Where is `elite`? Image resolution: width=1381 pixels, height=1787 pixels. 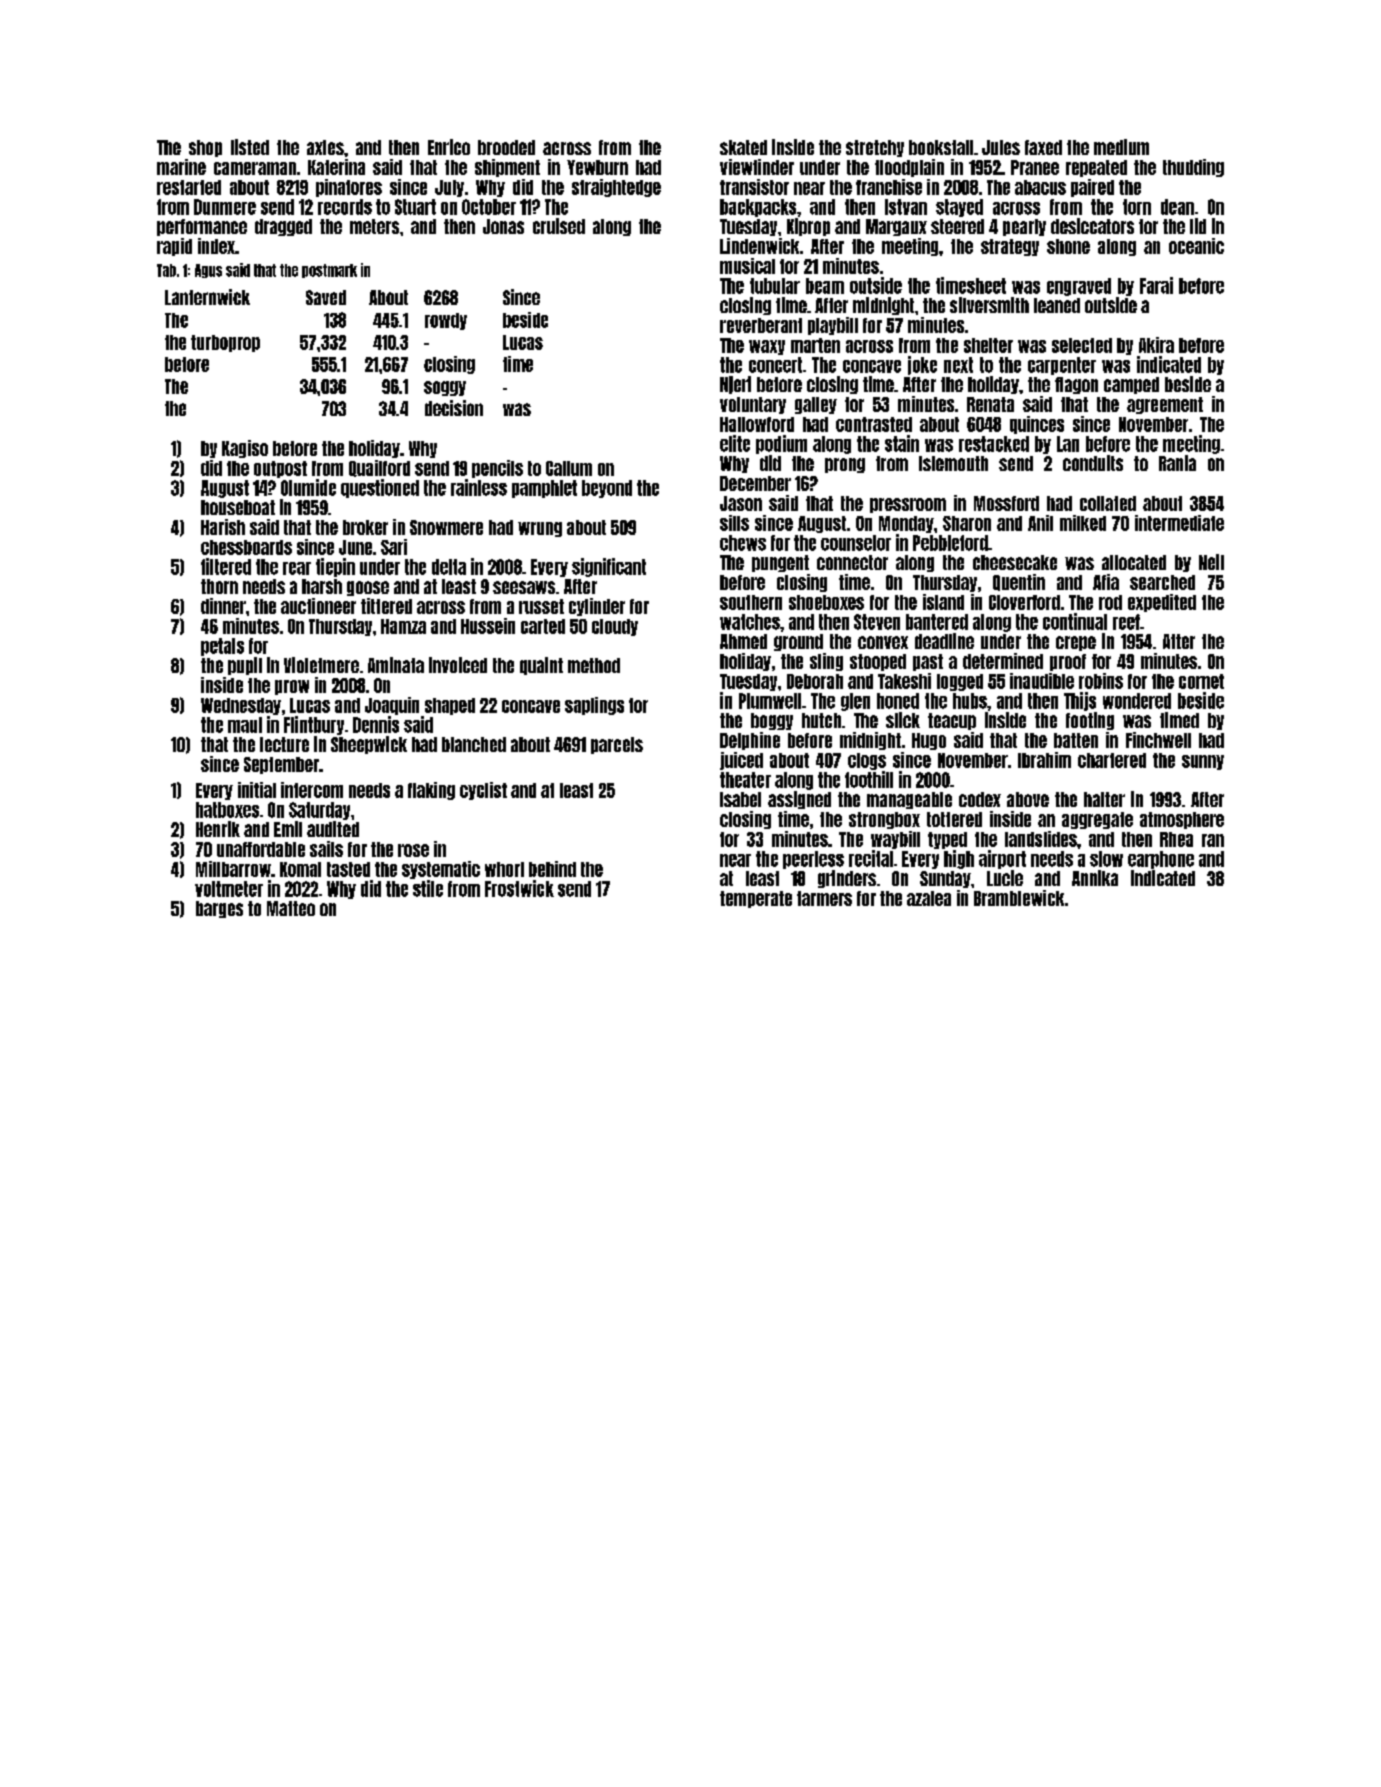 elite is located at coordinates (735, 443).
